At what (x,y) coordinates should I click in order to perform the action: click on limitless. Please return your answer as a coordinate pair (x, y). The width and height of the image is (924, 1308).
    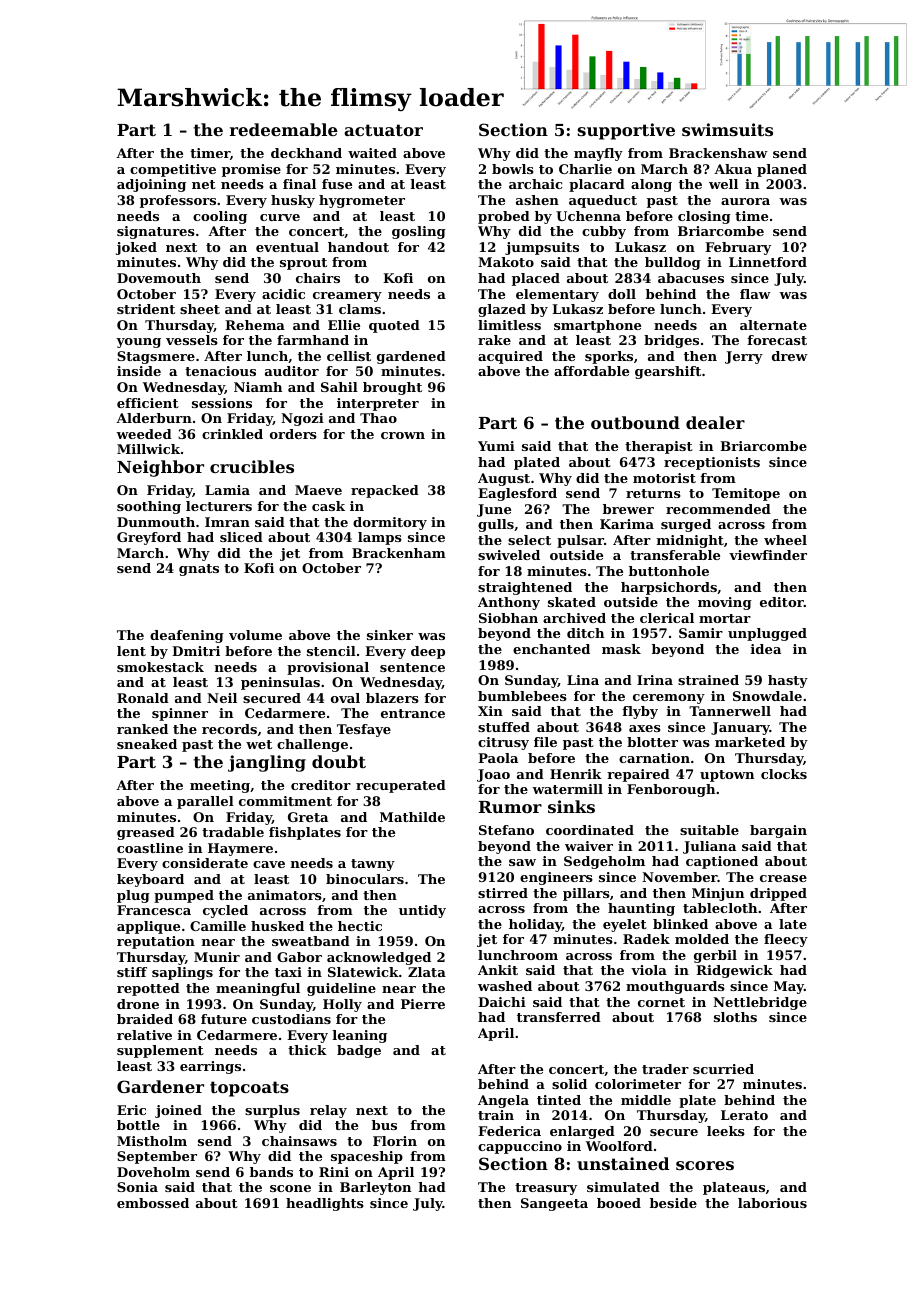
    Looking at the image, I should click on (509, 325).
